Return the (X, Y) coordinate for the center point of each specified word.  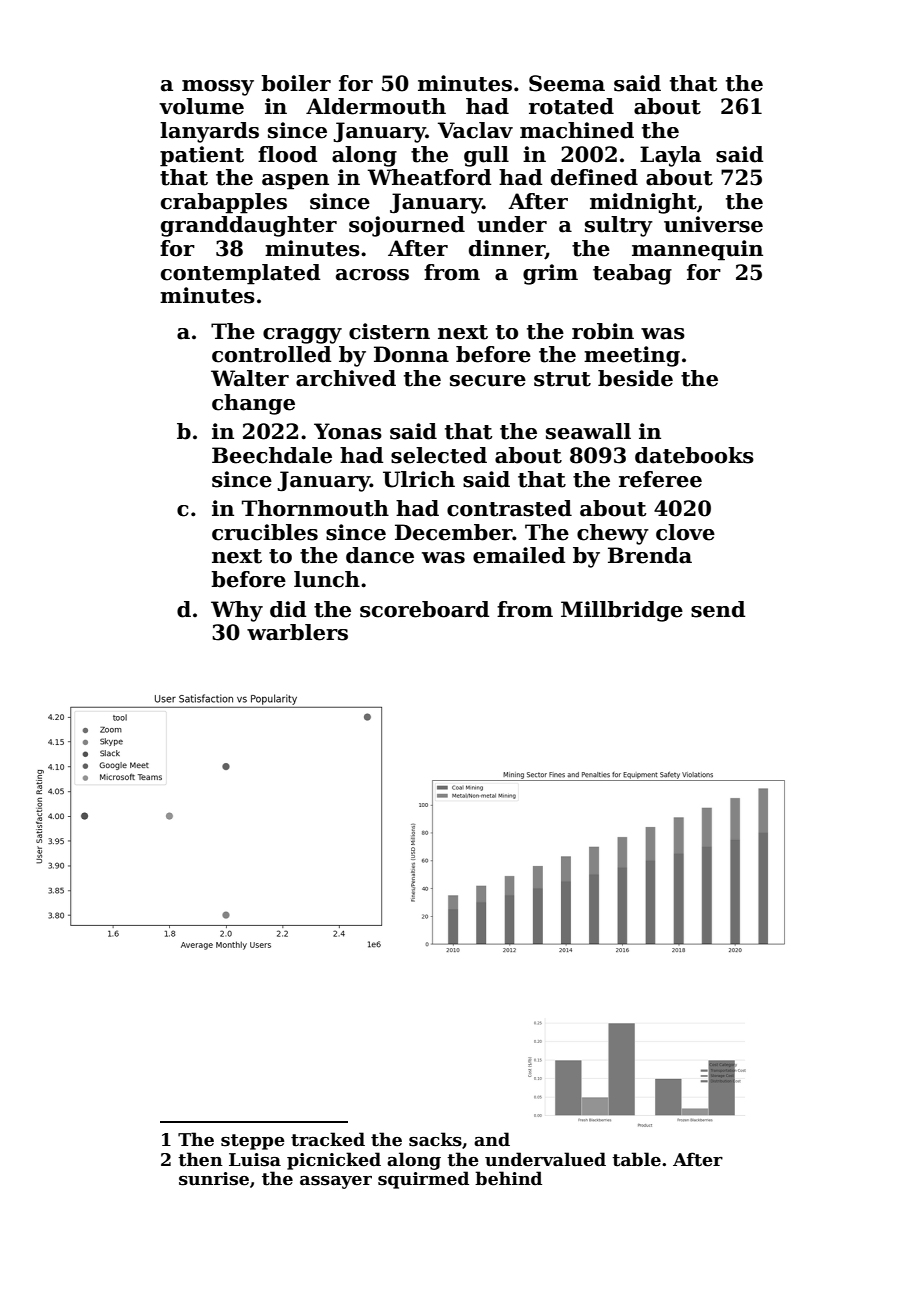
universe (713, 224)
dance (380, 555)
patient (202, 156)
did (288, 609)
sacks (435, 1139)
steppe (253, 1142)
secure (488, 381)
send (718, 609)
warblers (297, 632)
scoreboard (424, 609)
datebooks (694, 455)
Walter (250, 378)
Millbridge (622, 611)
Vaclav (475, 130)
